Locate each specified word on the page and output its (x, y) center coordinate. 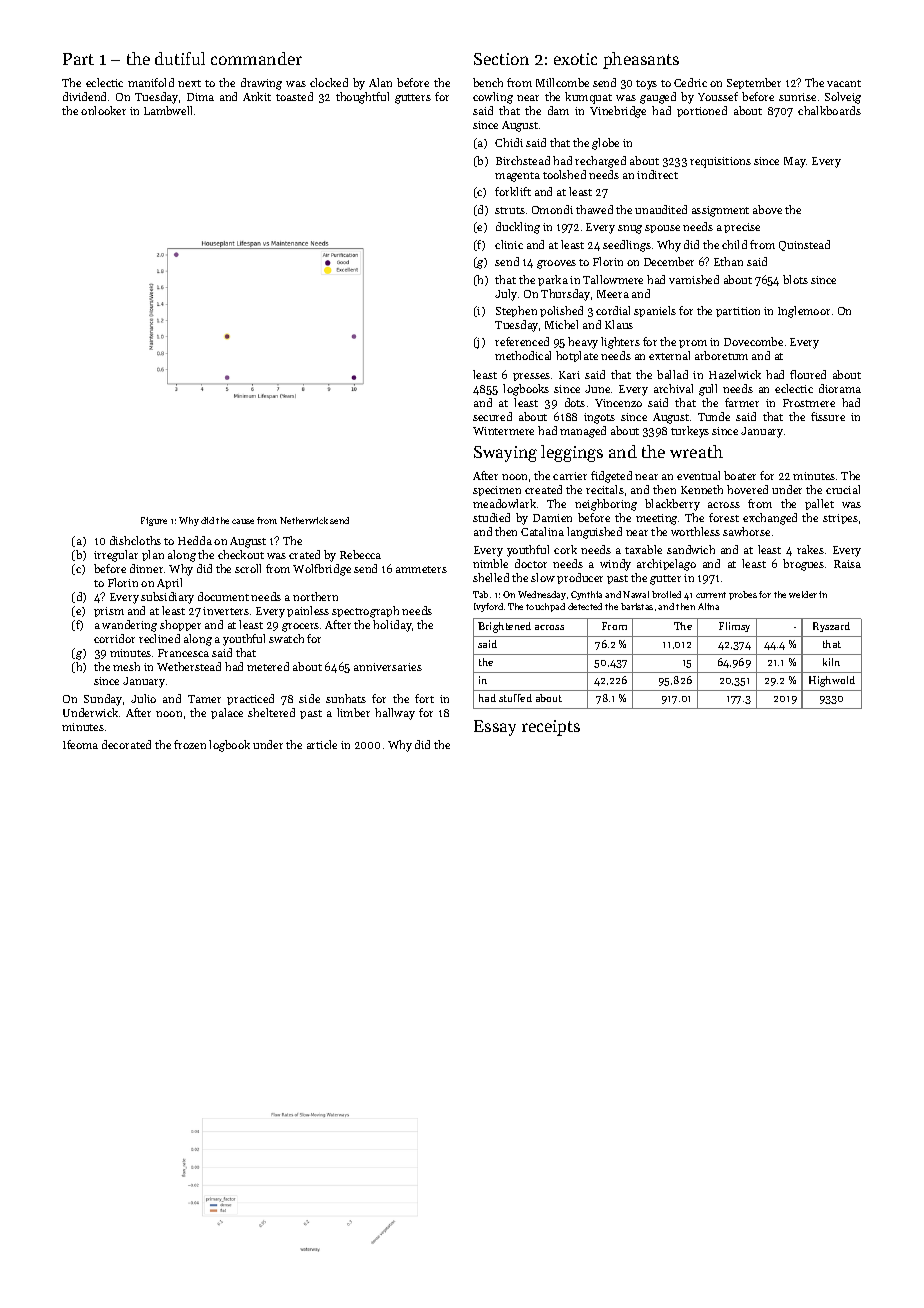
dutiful (180, 58)
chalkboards (829, 110)
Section (501, 59)
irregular (116, 556)
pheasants (641, 60)
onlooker (103, 110)
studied (491, 517)
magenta (517, 177)
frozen (190, 744)
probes (743, 595)
